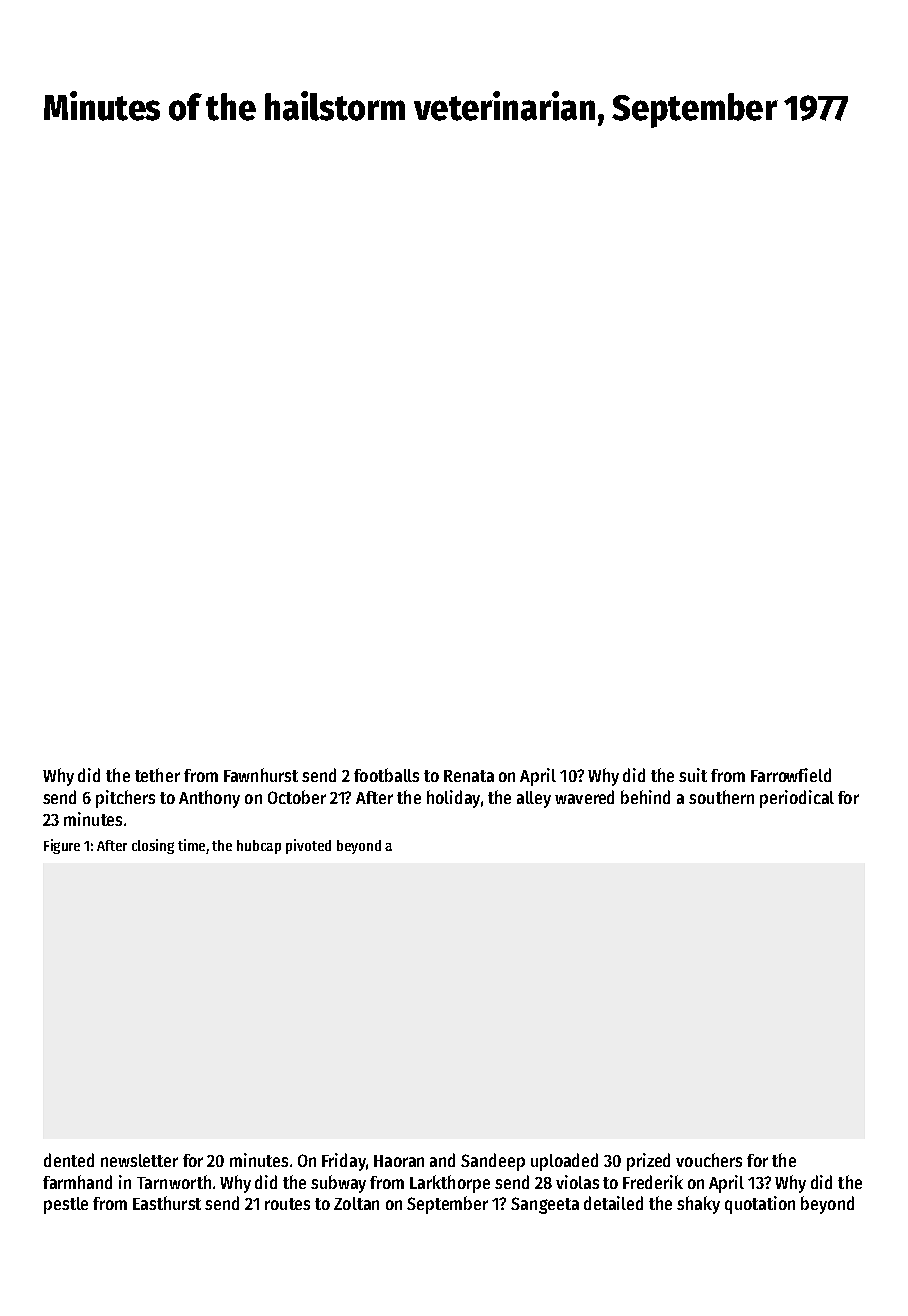 This screenshot has width=908, height=1316. What do you see at coordinates (261, 775) in the screenshot?
I see `Fawnhurst` at bounding box center [261, 775].
